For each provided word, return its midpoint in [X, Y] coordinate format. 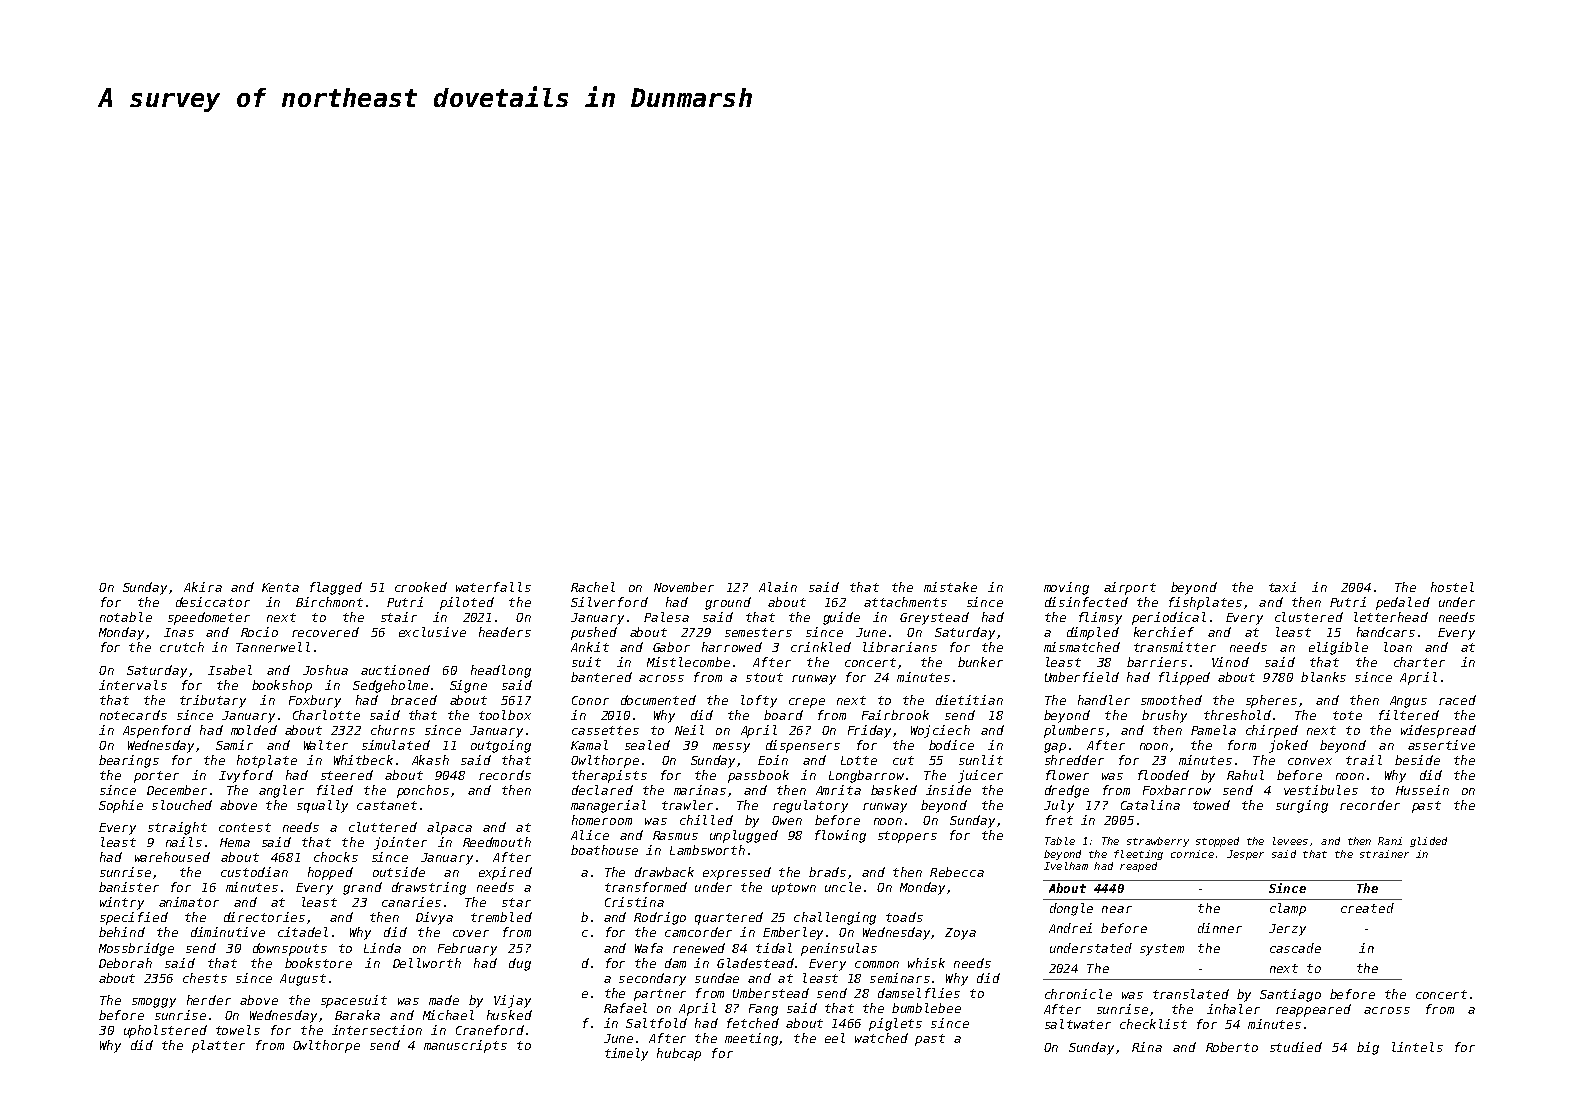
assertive [1441, 745]
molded [254, 730]
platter [218, 1046]
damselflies [919, 993]
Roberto [1232, 1047]
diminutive [228, 932]
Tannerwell [273, 647]
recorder [1370, 805]
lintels [1417, 1047]
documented [658, 700]
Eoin [773, 760]
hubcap [679, 1054]
